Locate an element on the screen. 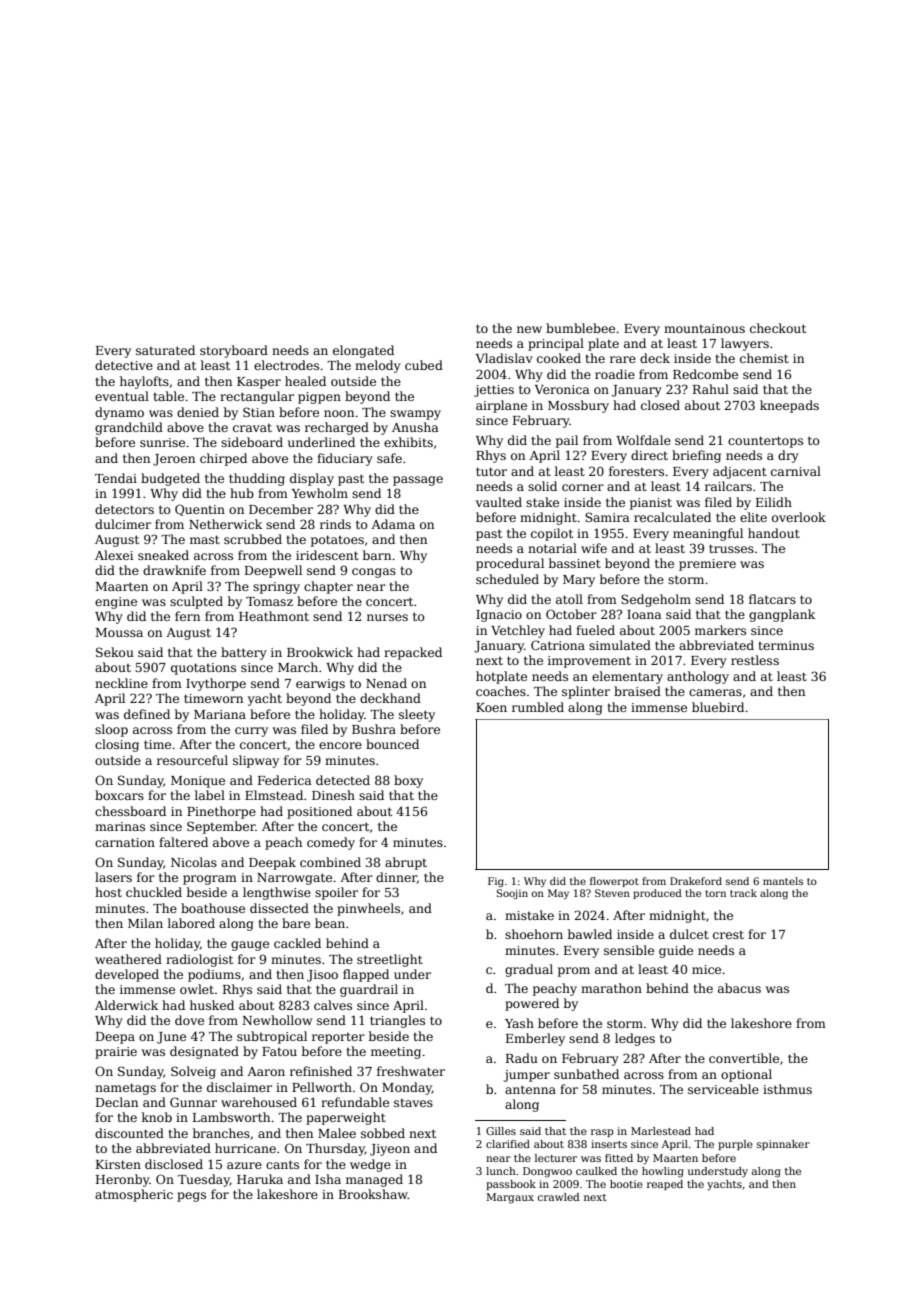 This screenshot has height=1308, width=924. Alderwick is located at coordinates (126, 1005).
